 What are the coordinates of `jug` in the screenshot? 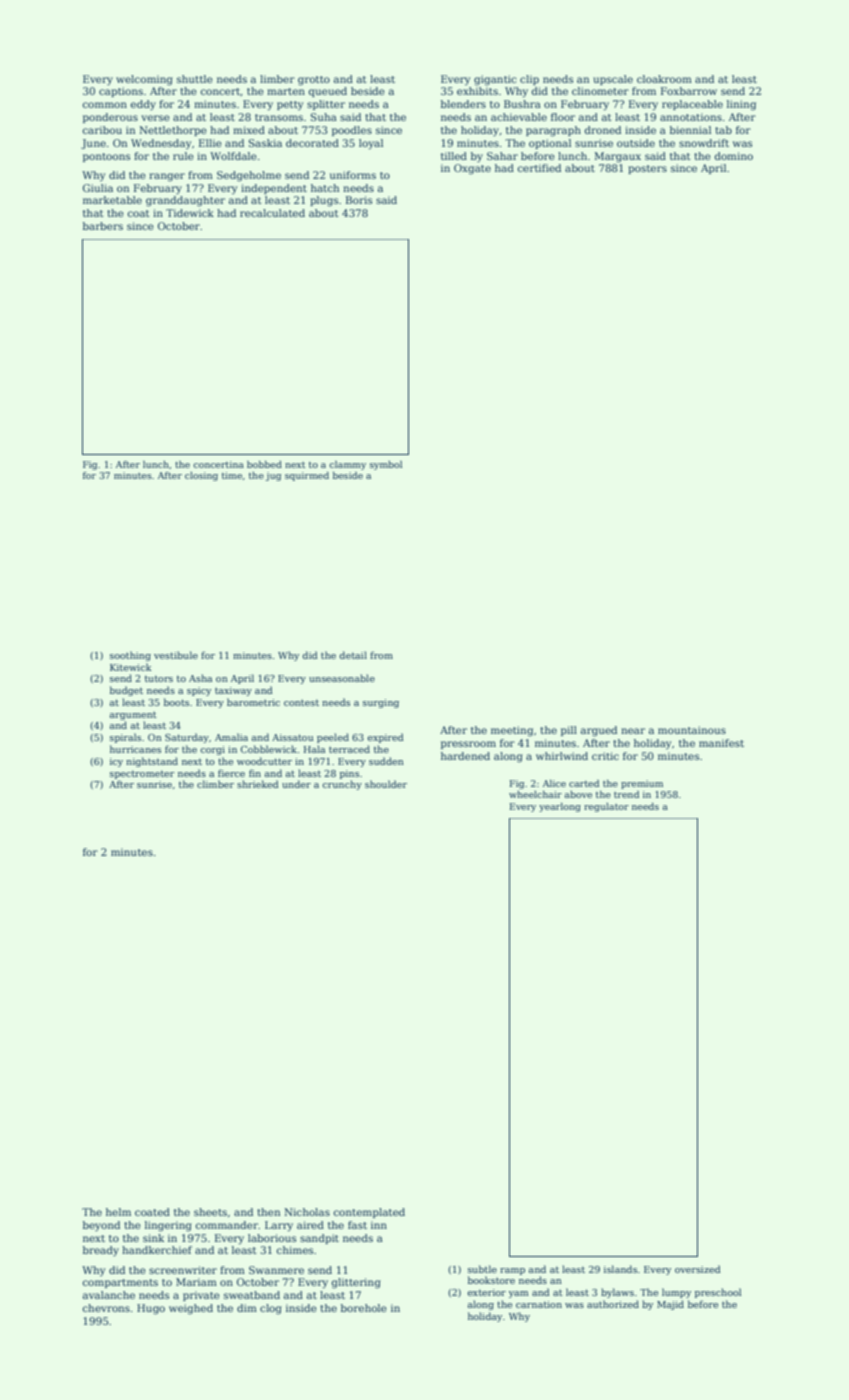 It's located at (273, 476).
